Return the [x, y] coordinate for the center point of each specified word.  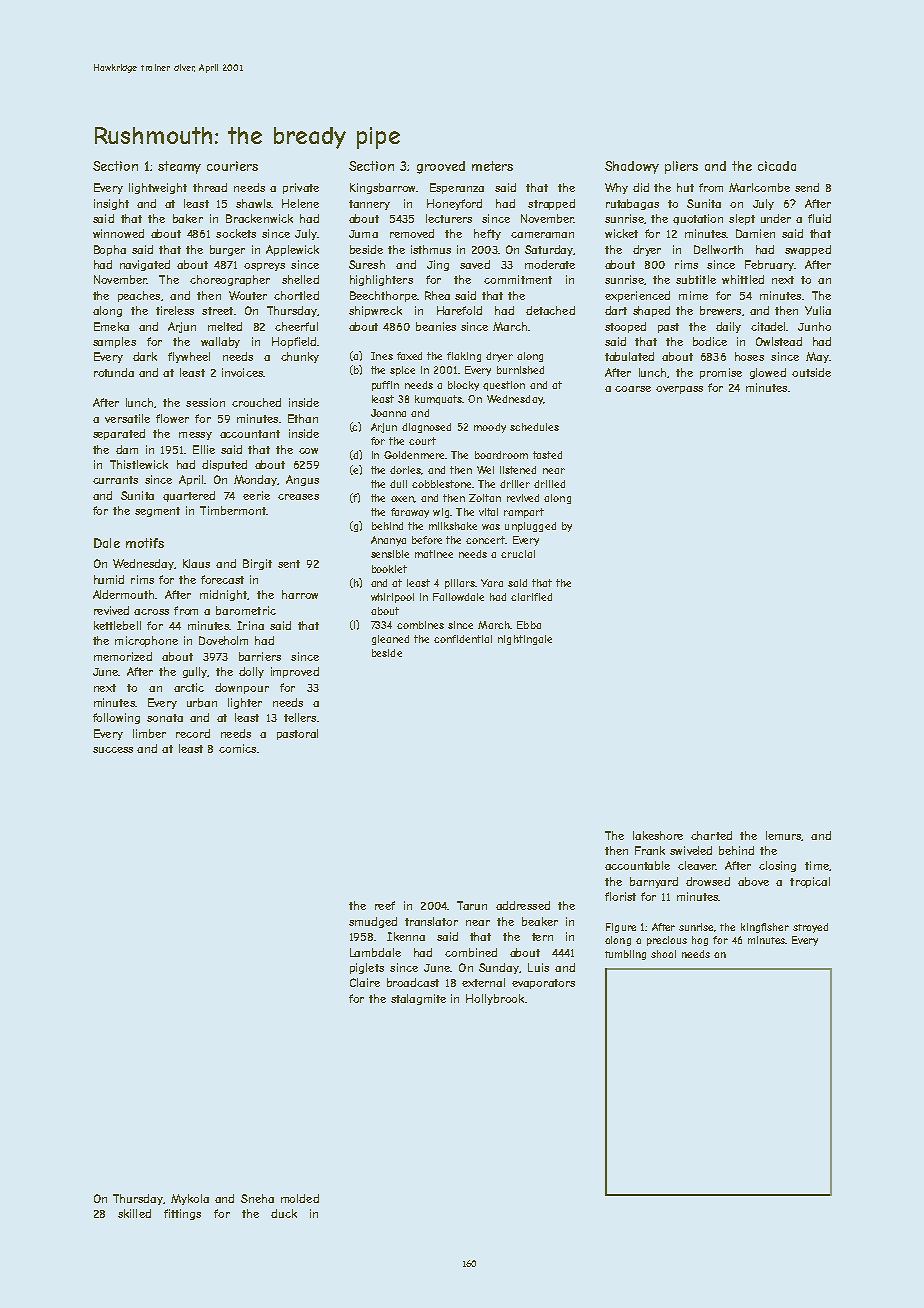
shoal [663, 954]
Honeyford [454, 204]
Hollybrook [495, 999]
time [817, 865]
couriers [232, 166]
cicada [777, 166]
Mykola [190, 1199]
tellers [300, 717]
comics [237, 748]
